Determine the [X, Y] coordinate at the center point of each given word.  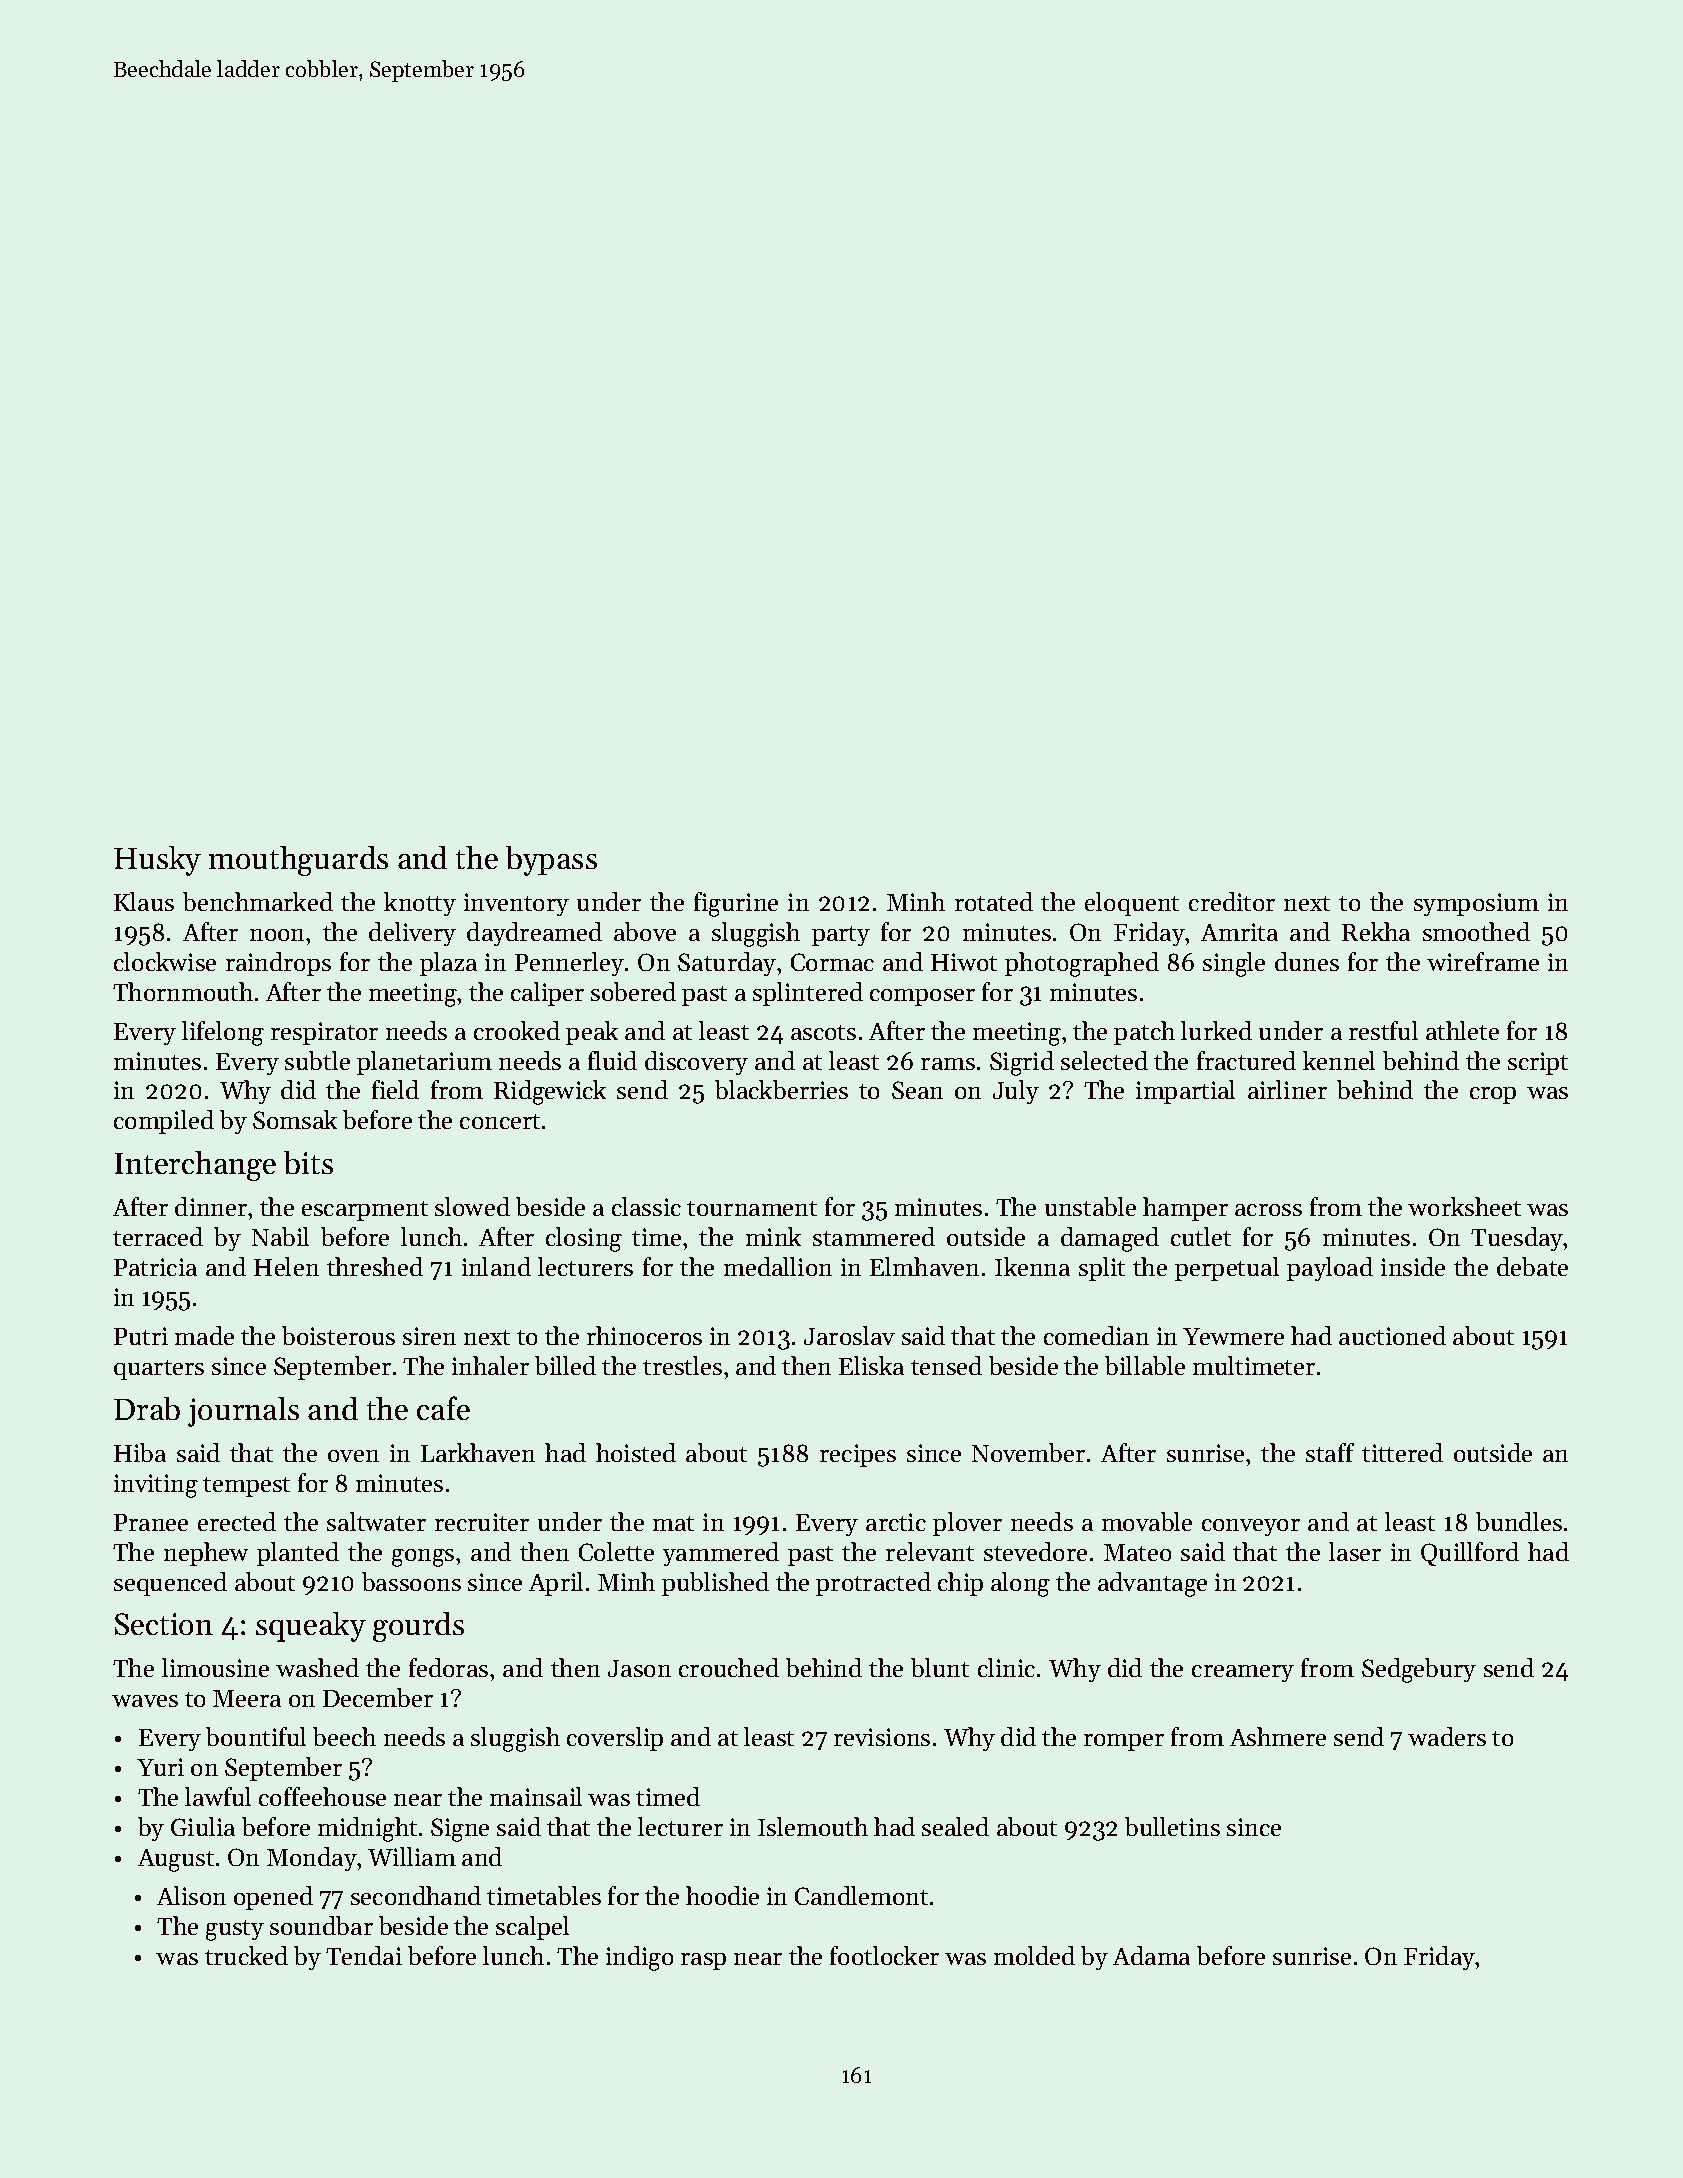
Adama [1151, 1955]
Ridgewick [550, 1092]
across [1268, 1210]
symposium [1476, 904]
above [645, 931]
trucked [246, 1955]
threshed [375, 1266]
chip [960, 1584]
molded [1034, 1955]
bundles [1519, 1521]
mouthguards [298, 861]
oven [353, 1456]
